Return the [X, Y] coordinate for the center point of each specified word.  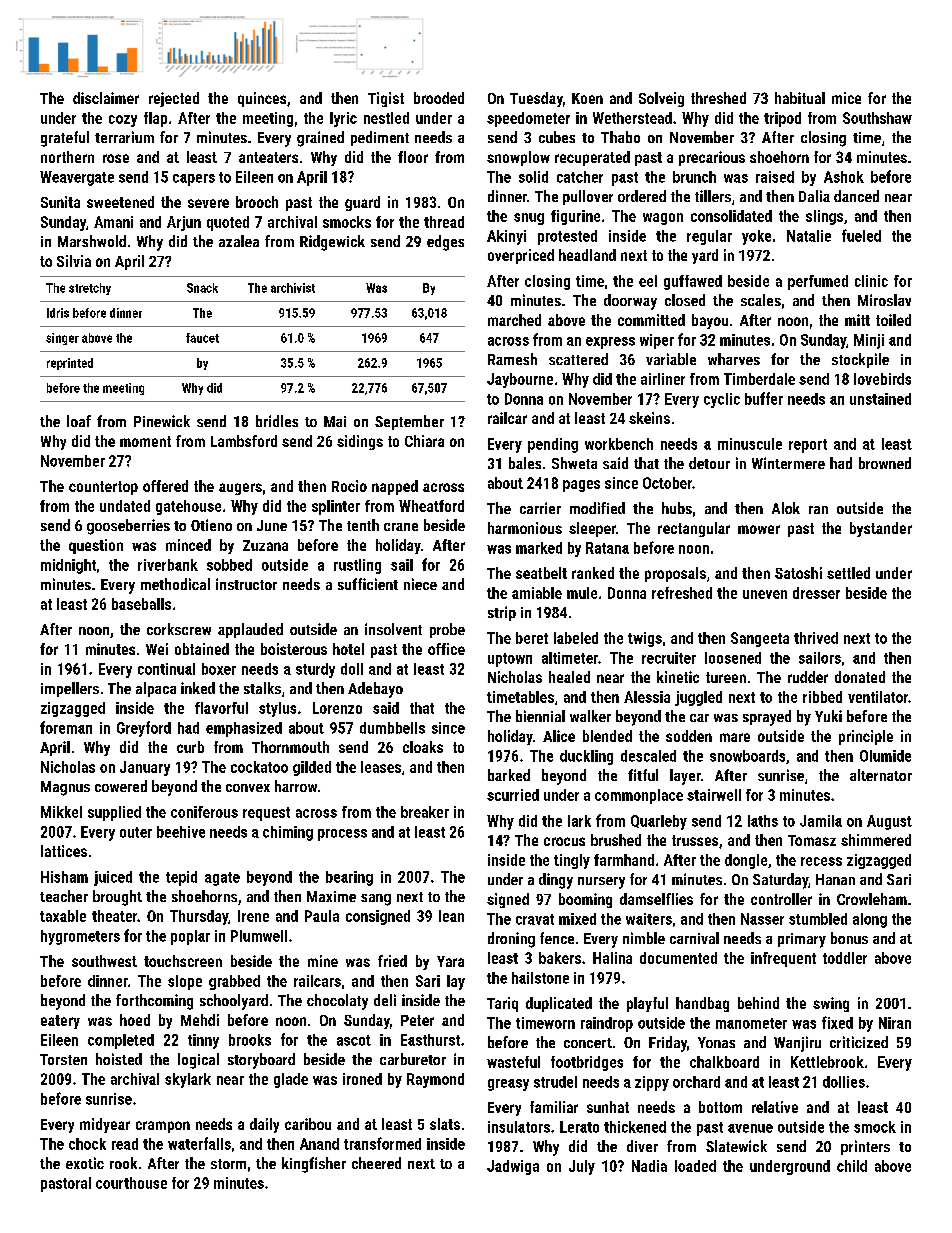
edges [445, 243]
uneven [765, 594]
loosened [733, 658]
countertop [103, 488]
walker [590, 716]
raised [775, 177]
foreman [66, 727]
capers [194, 180]
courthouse [131, 1183]
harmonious [525, 528]
